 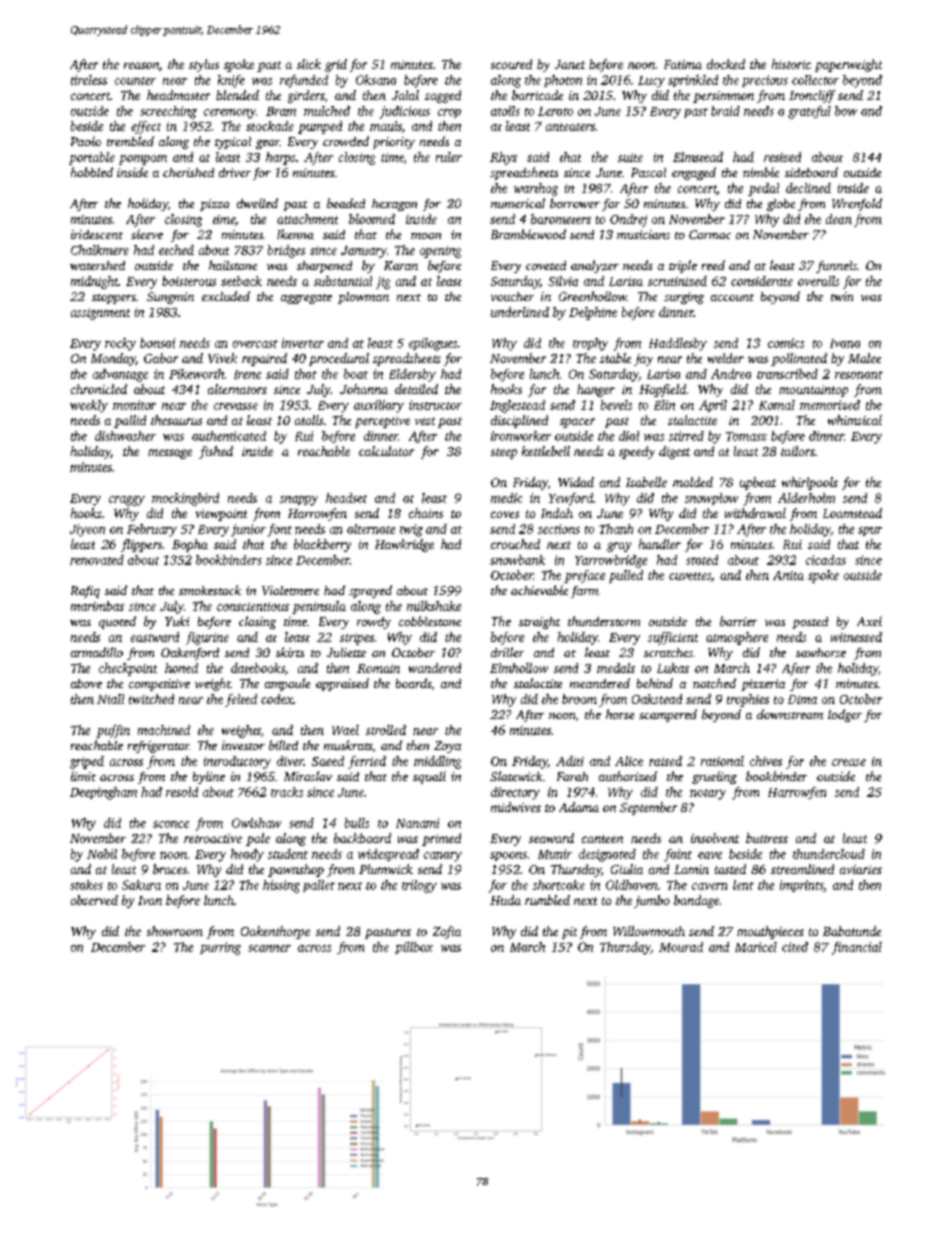 I want to click on purring, so click(x=220, y=948).
